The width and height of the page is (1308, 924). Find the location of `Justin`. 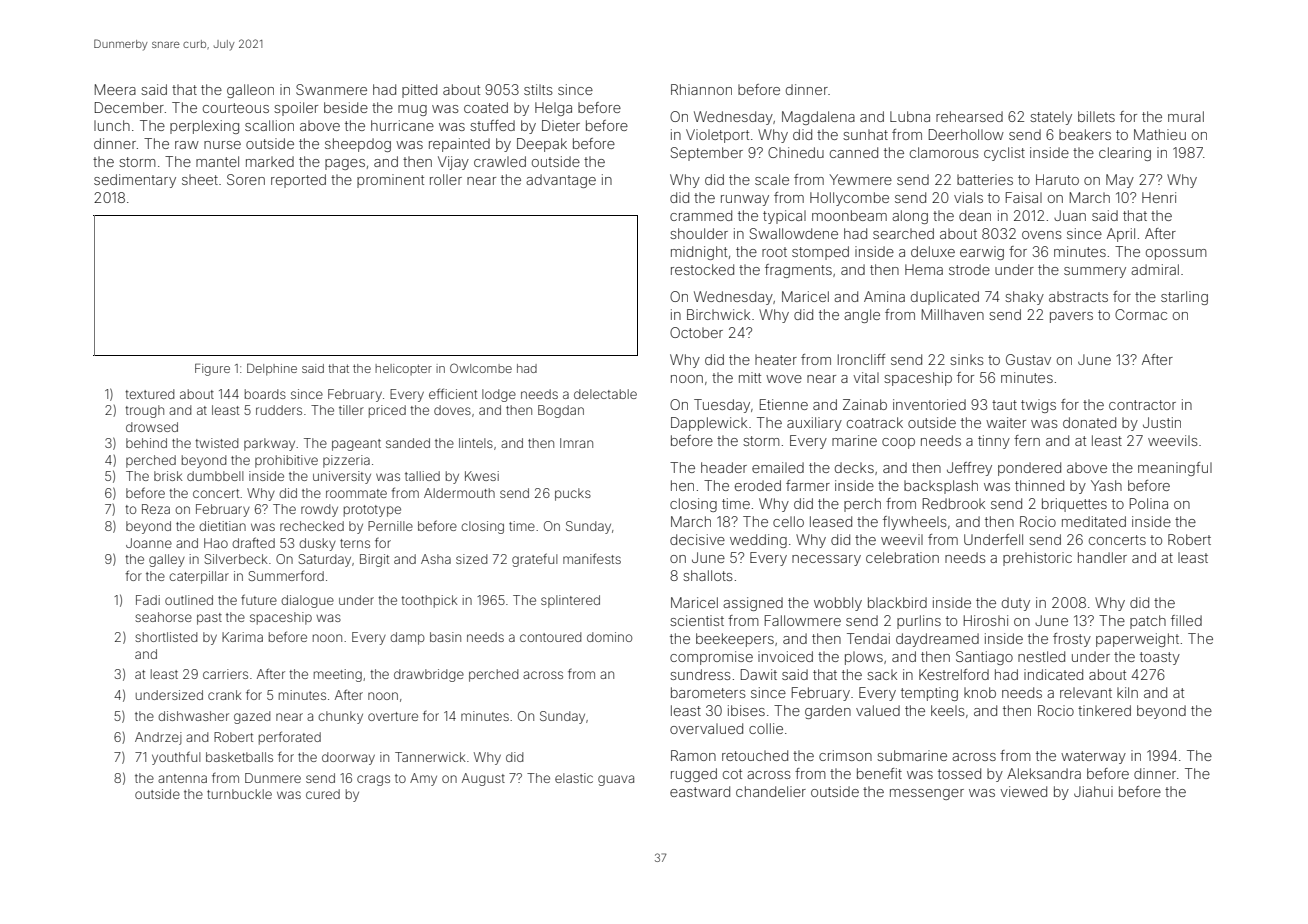

Justin is located at coordinates (1162, 422).
